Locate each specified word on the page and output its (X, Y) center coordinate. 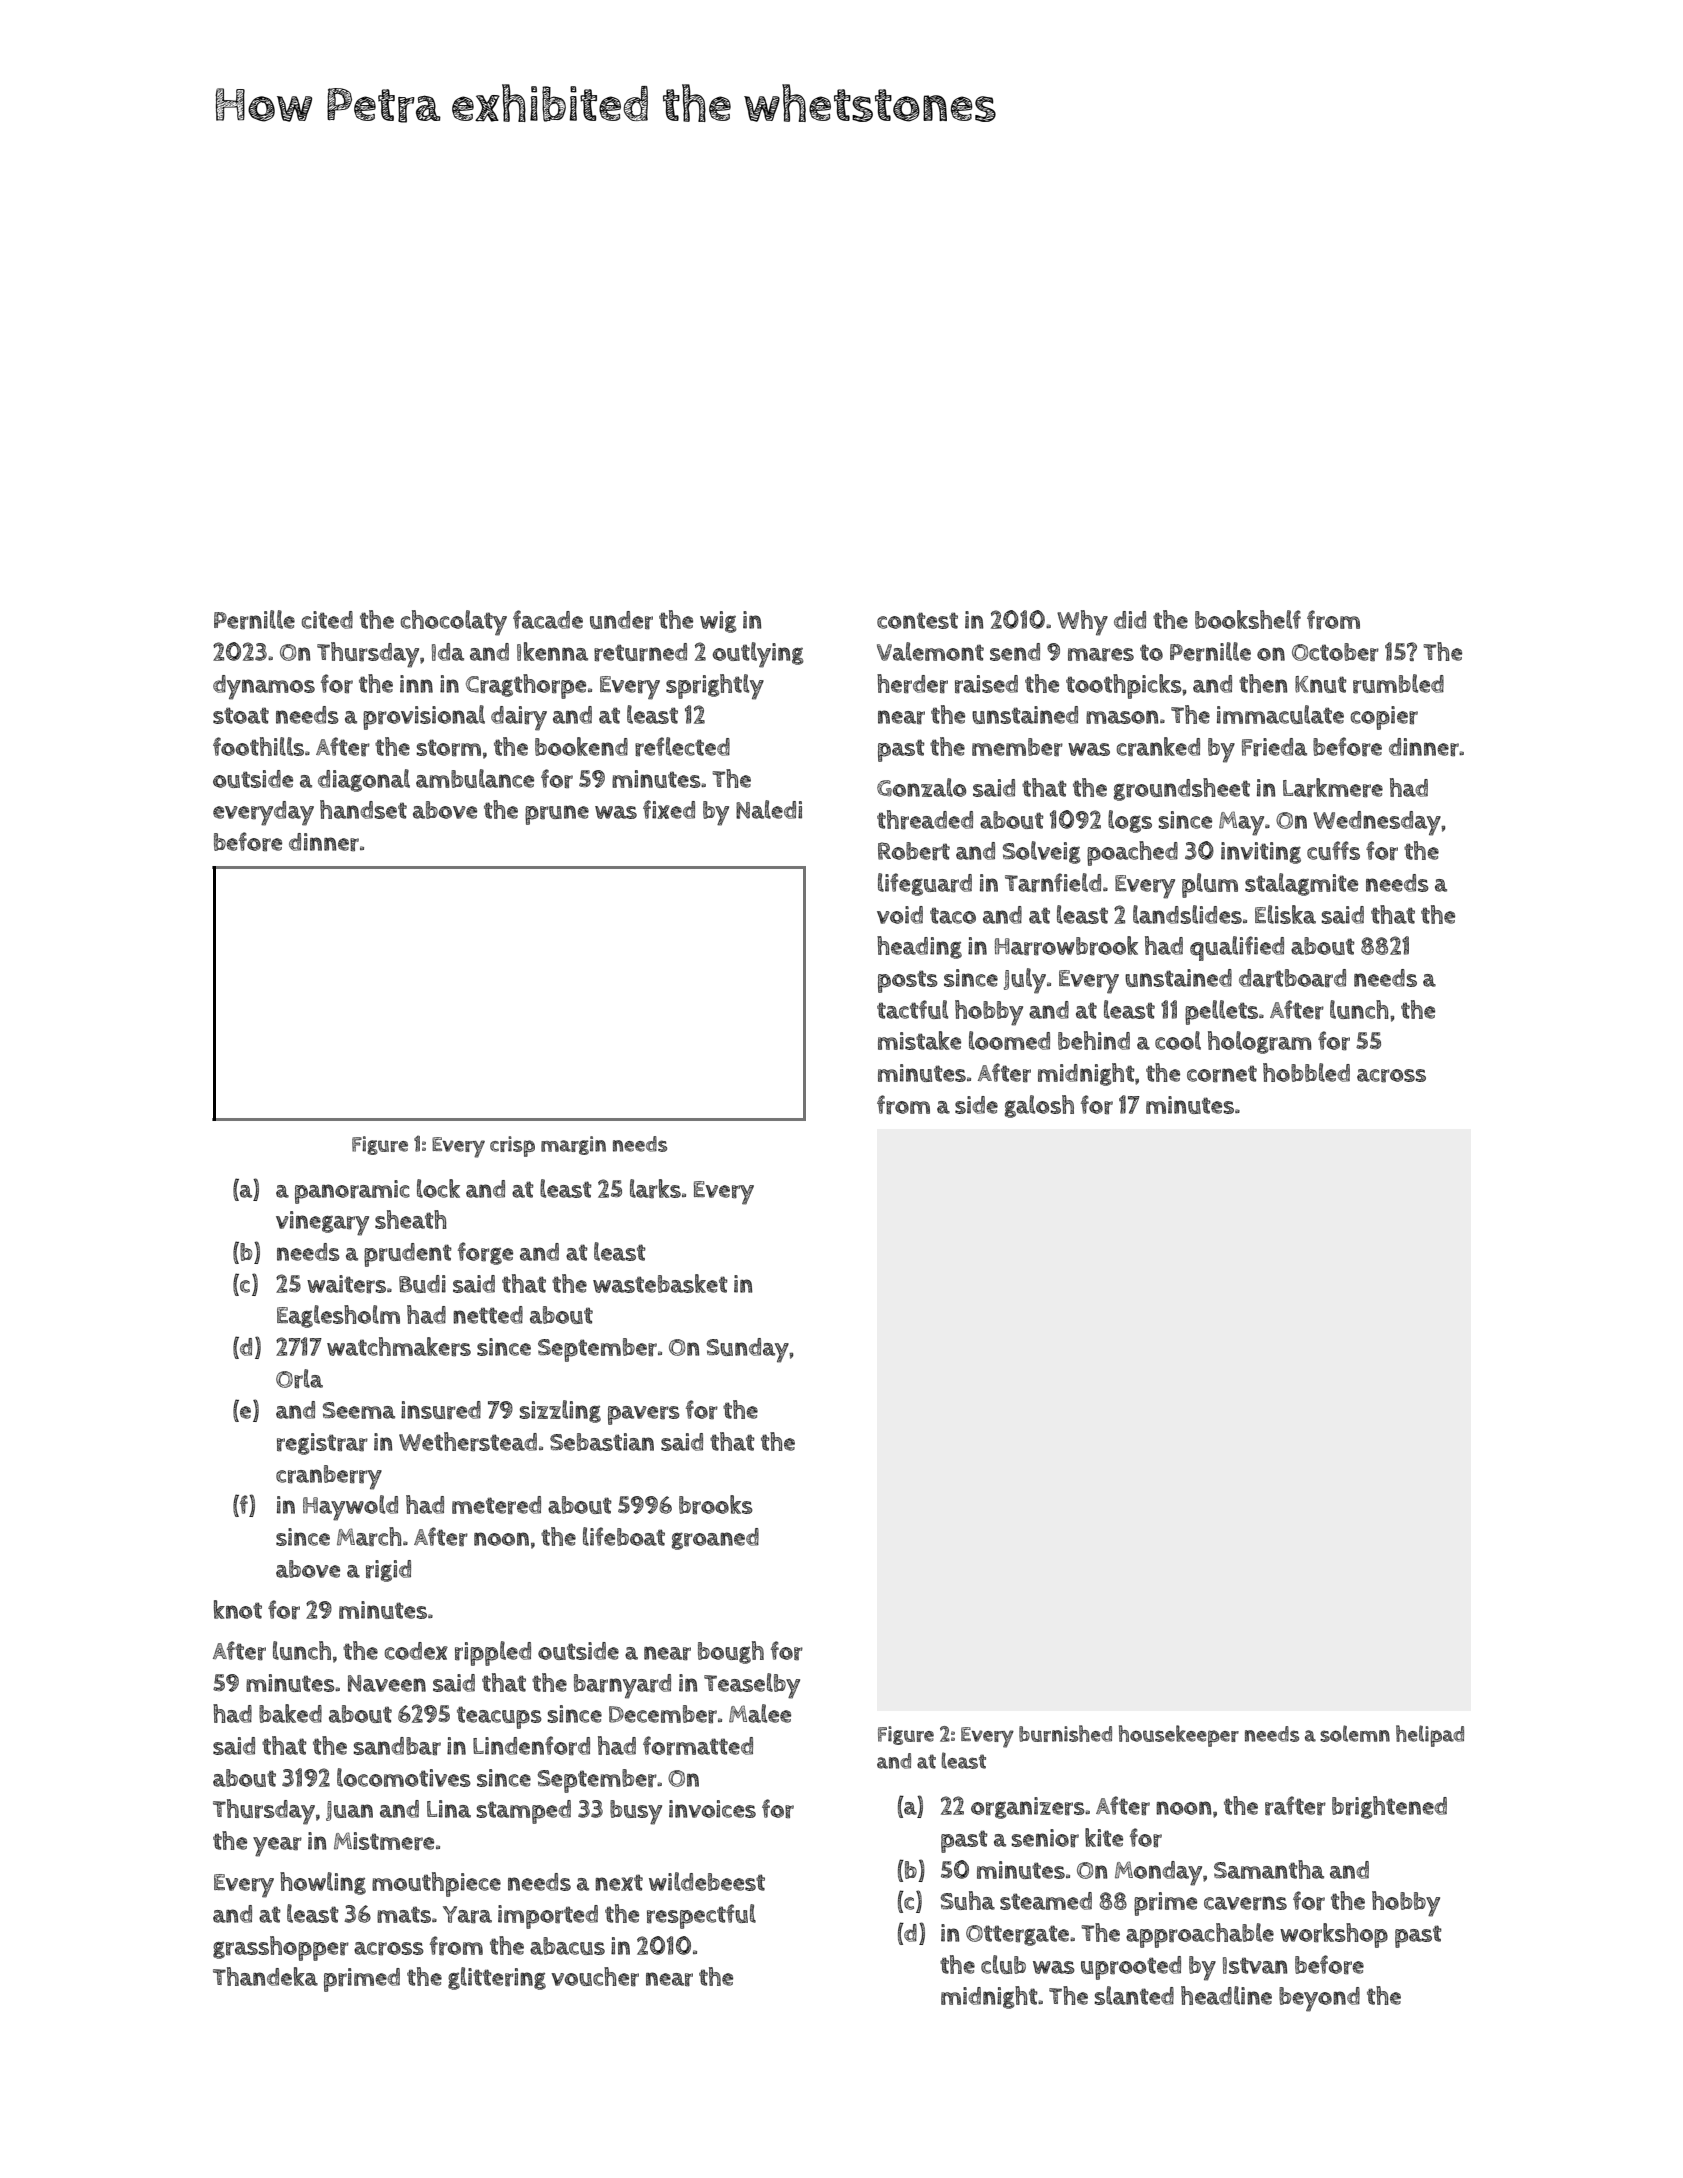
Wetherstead (468, 1442)
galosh (1039, 1106)
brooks (716, 1505)
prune (557, 815)
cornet (1222, 1073)
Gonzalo (921, 787)
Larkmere (1333, 787)
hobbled (1306, 1072)
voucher (595, 1976)
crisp (512, 1146)
